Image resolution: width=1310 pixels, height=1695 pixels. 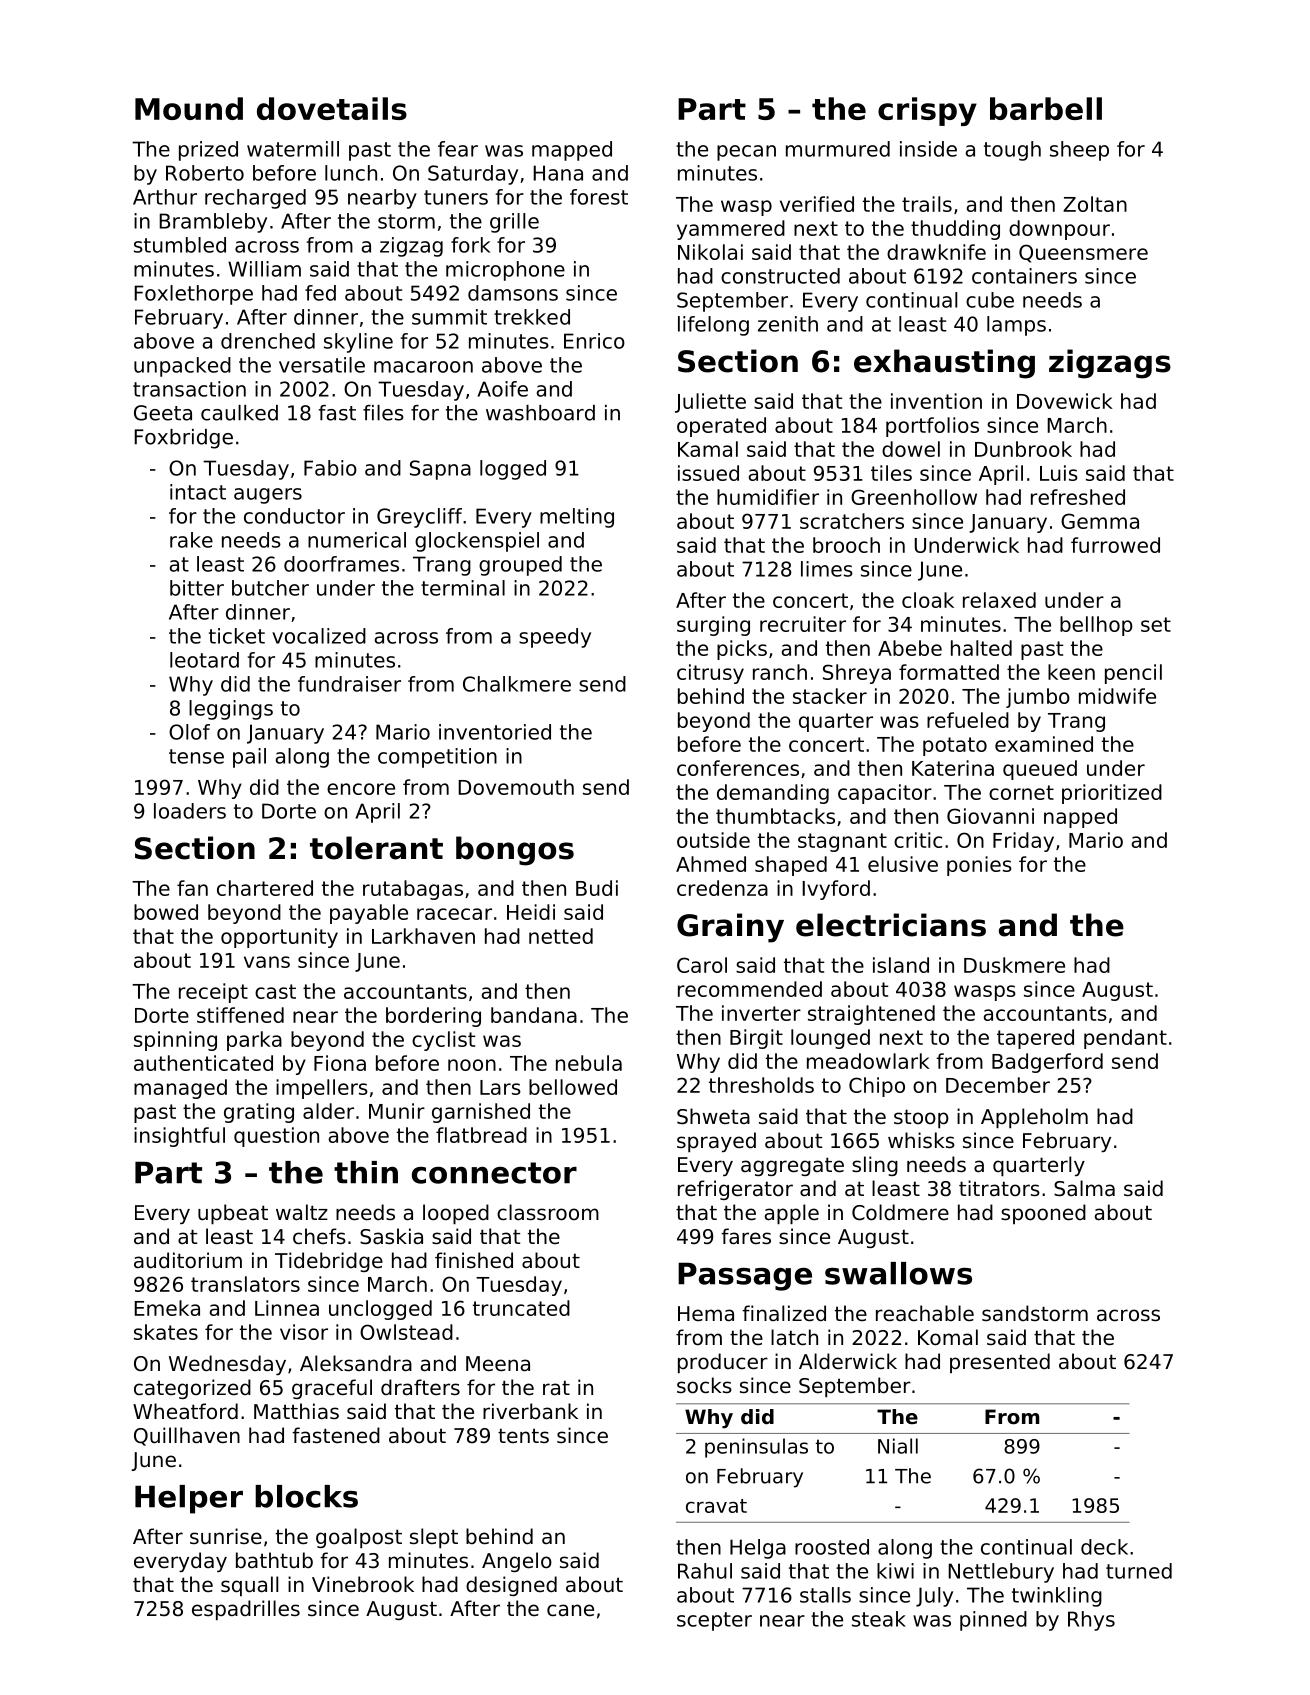 I want to click on Angelo, so click(x=517, y=1562).
